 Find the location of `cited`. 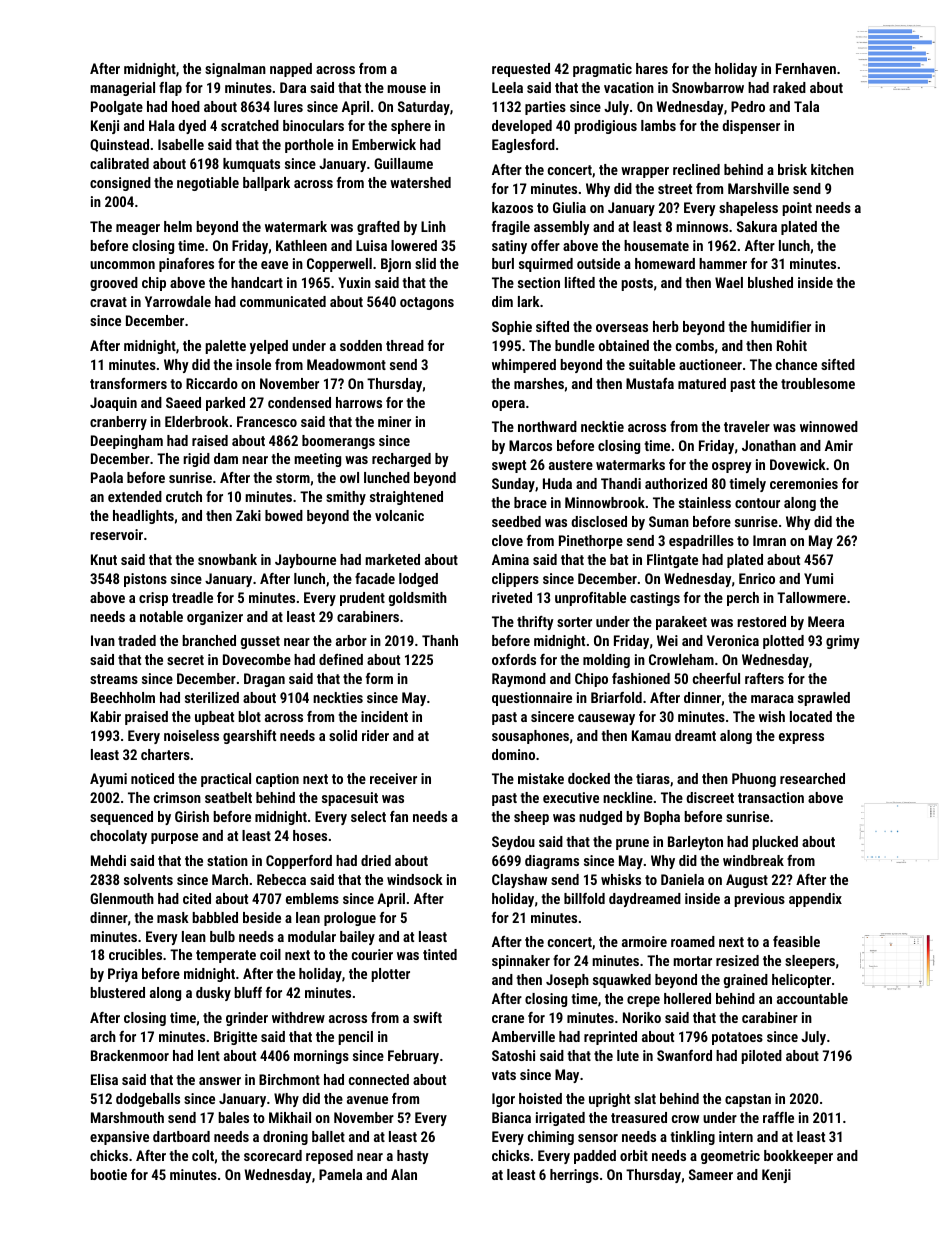

cited is located at coordinates (197, 898).
